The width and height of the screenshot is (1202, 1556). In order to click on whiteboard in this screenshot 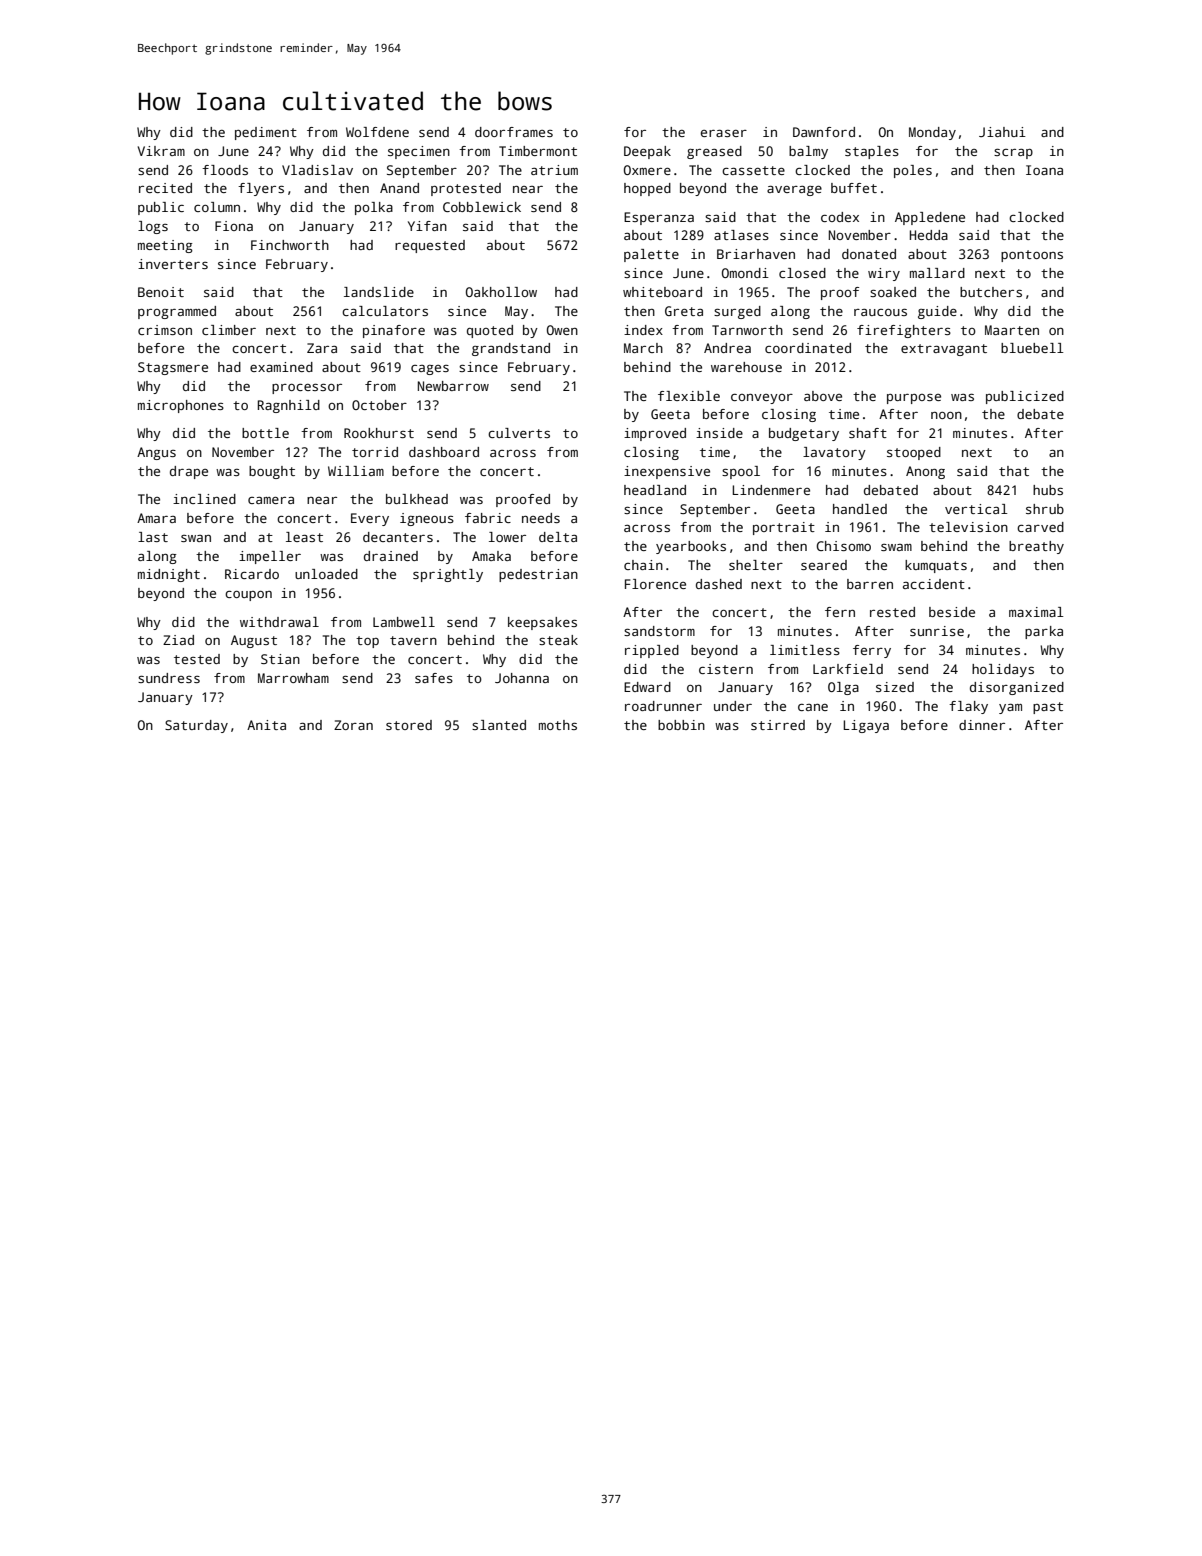, I will do `click(662, 292)`.
